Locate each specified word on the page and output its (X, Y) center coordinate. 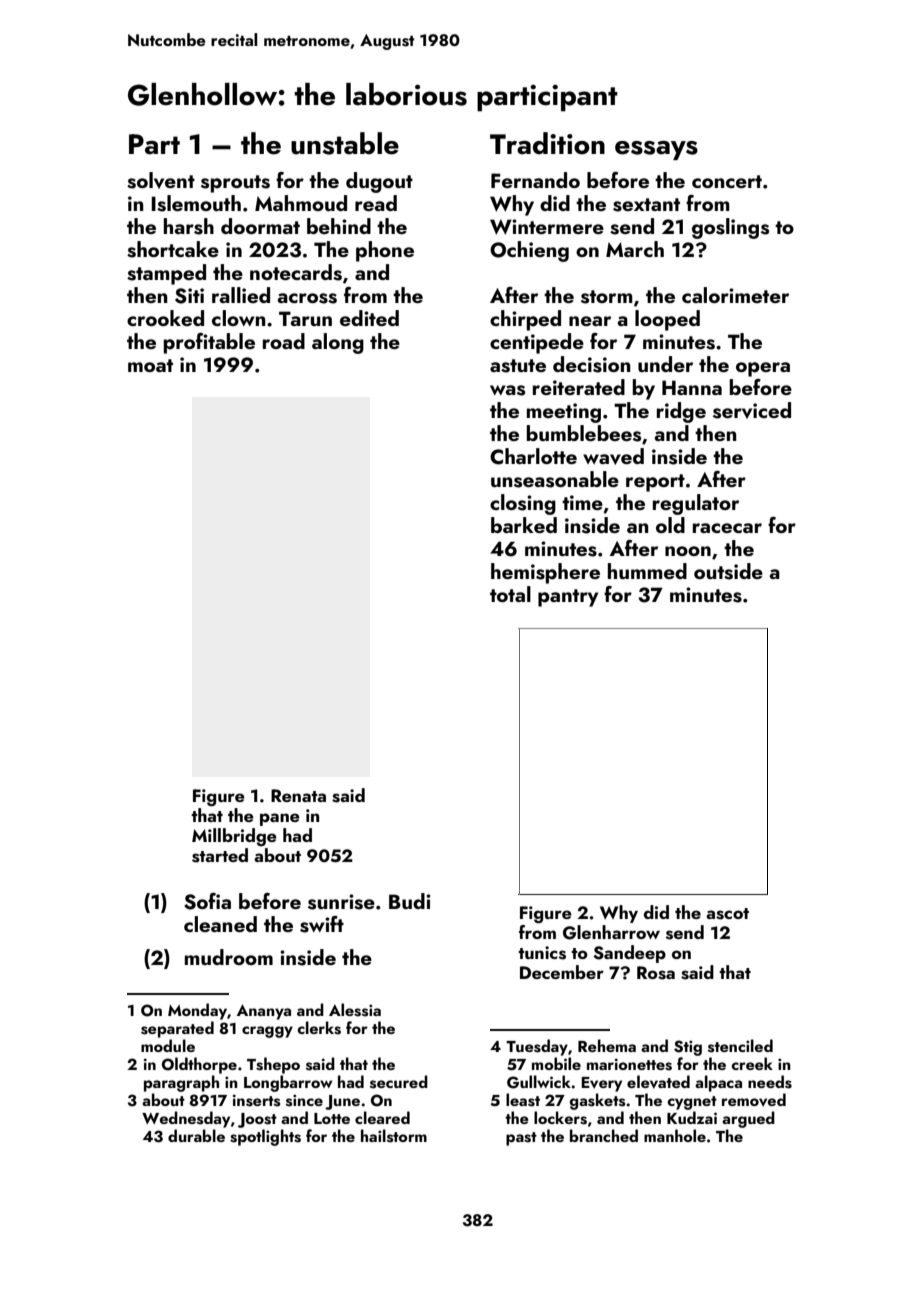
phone (385, 251)
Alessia (355, 1010)
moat (150, 365)
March (635, 249)
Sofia (207, 901)
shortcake (173, 249)
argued (748, 1119)
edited (369, 318)
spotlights (265, 1137)
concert (727, 181)
